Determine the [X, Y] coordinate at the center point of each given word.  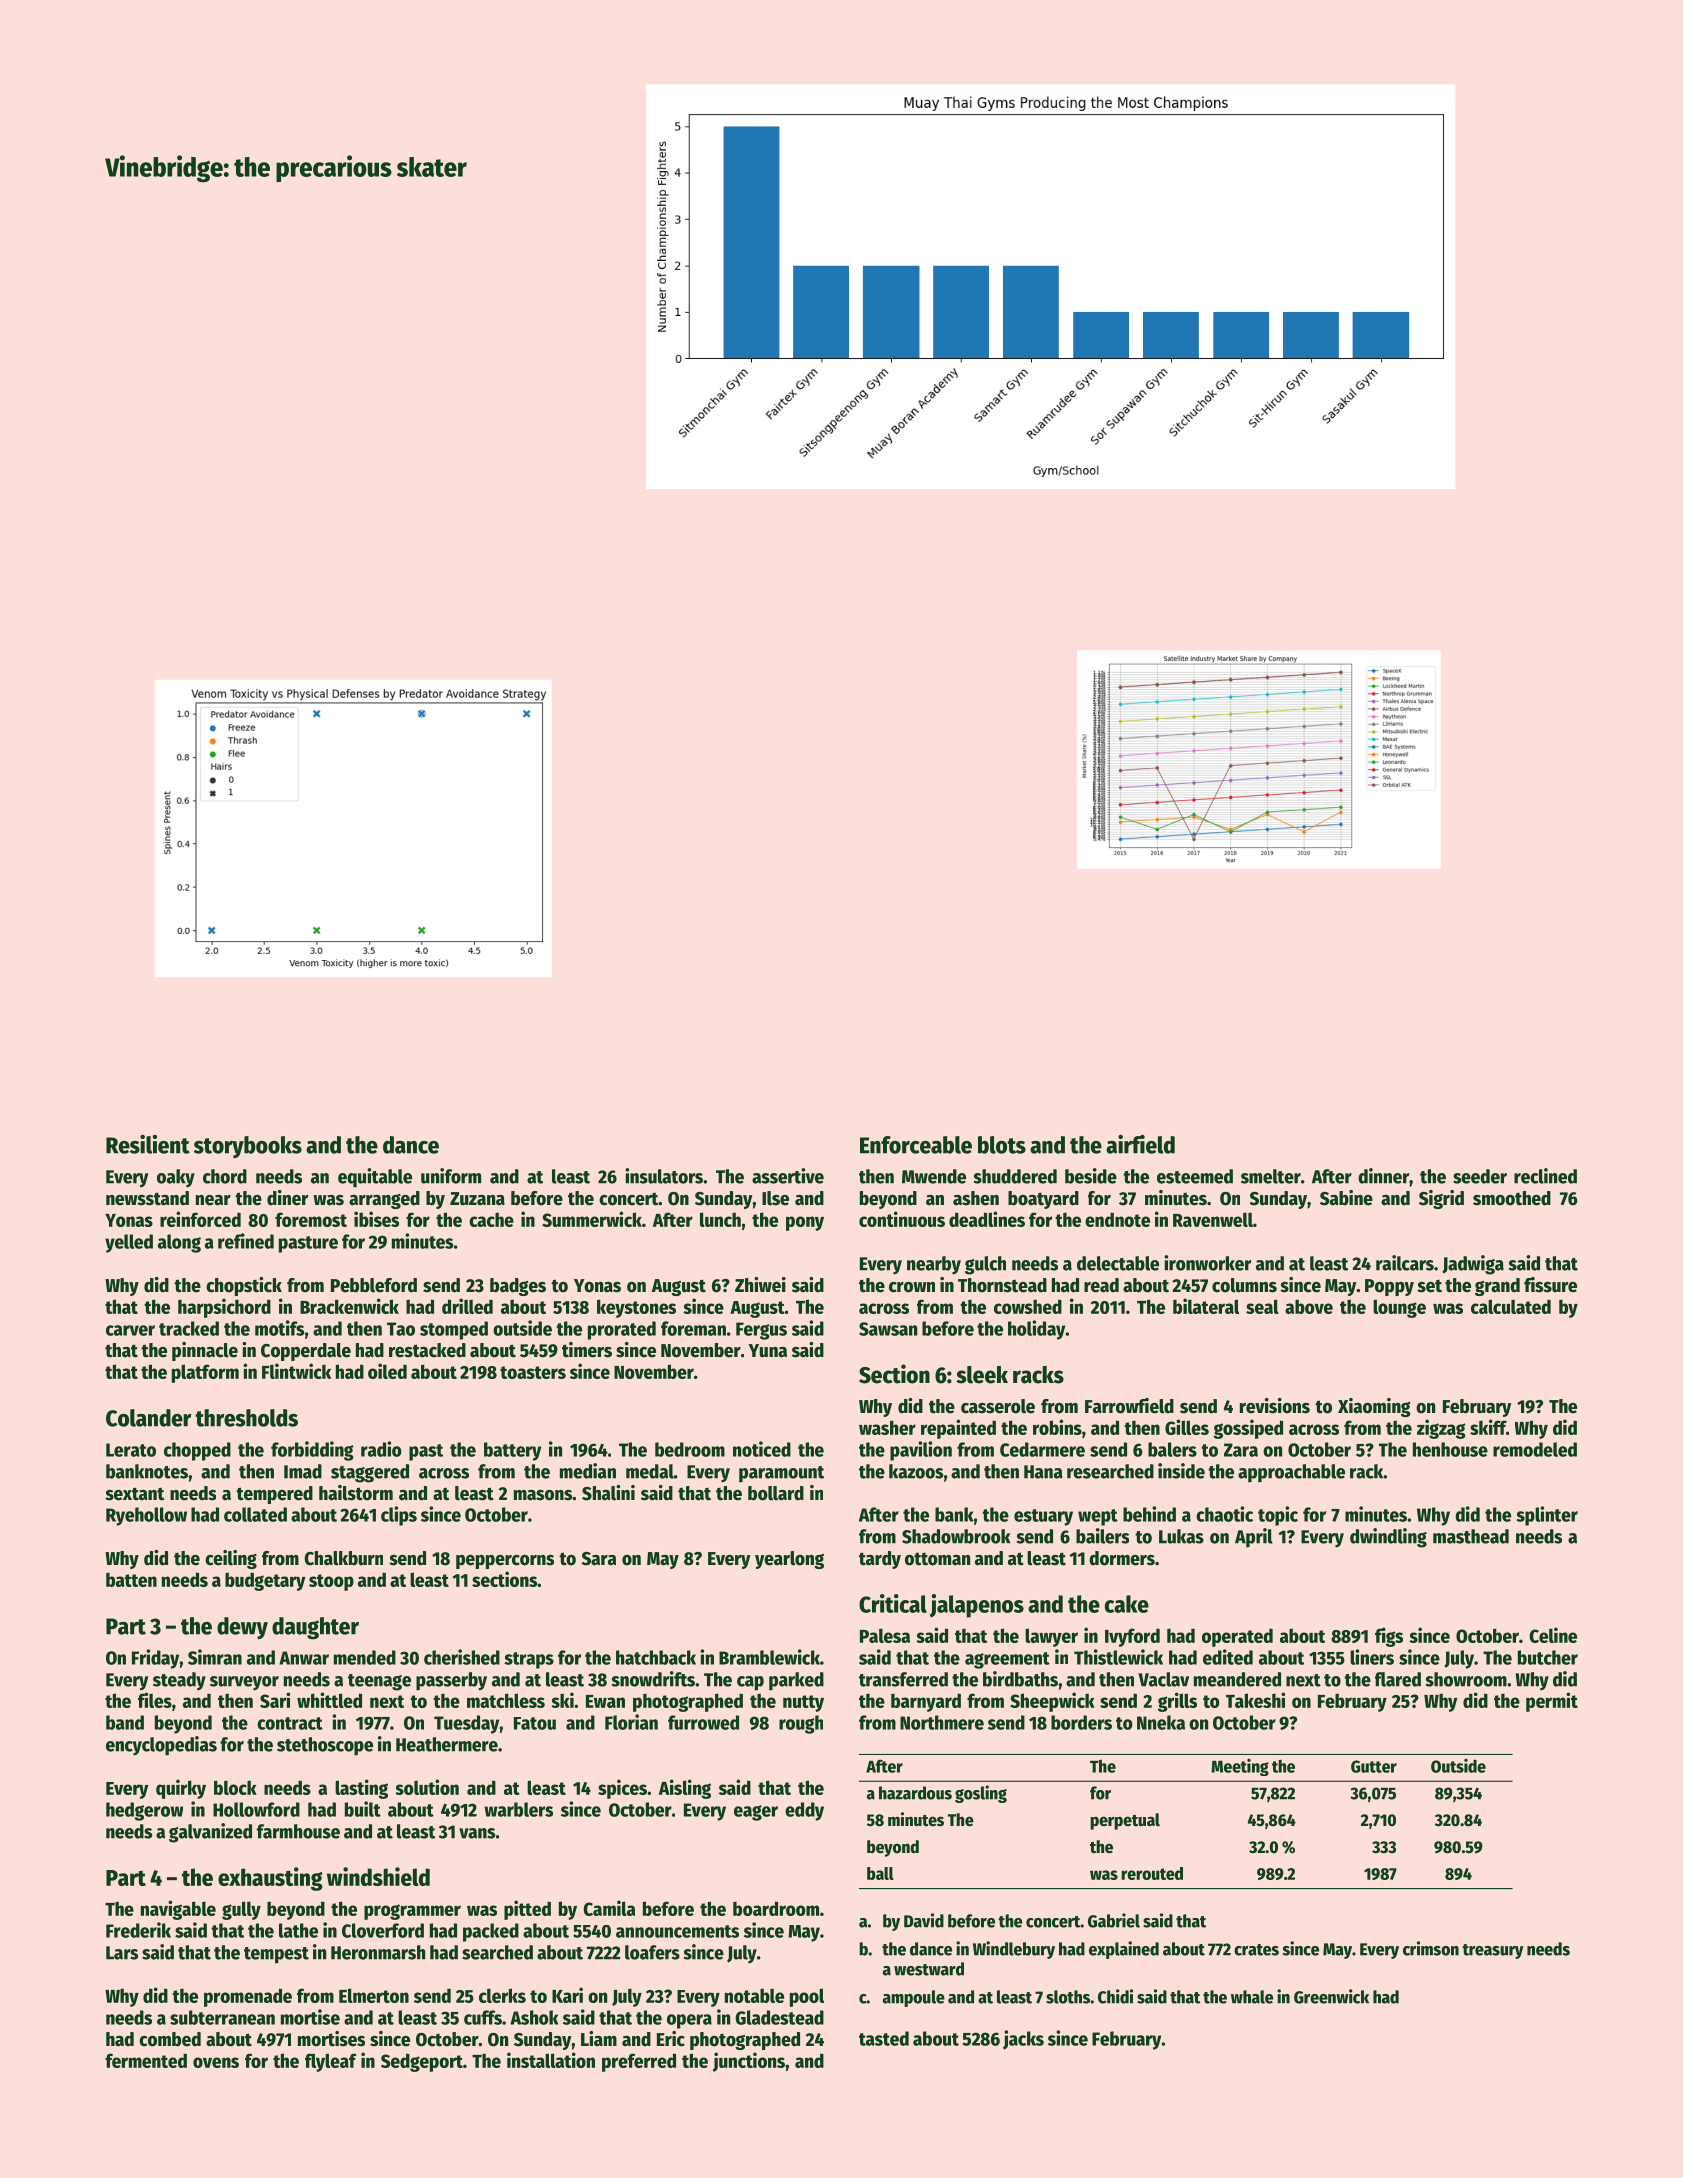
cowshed [1028, 1306]
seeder [1480, 1176]
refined [246, 1241]
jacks [1023, 2040]
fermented [146, 2060]
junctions [749, 2062]
